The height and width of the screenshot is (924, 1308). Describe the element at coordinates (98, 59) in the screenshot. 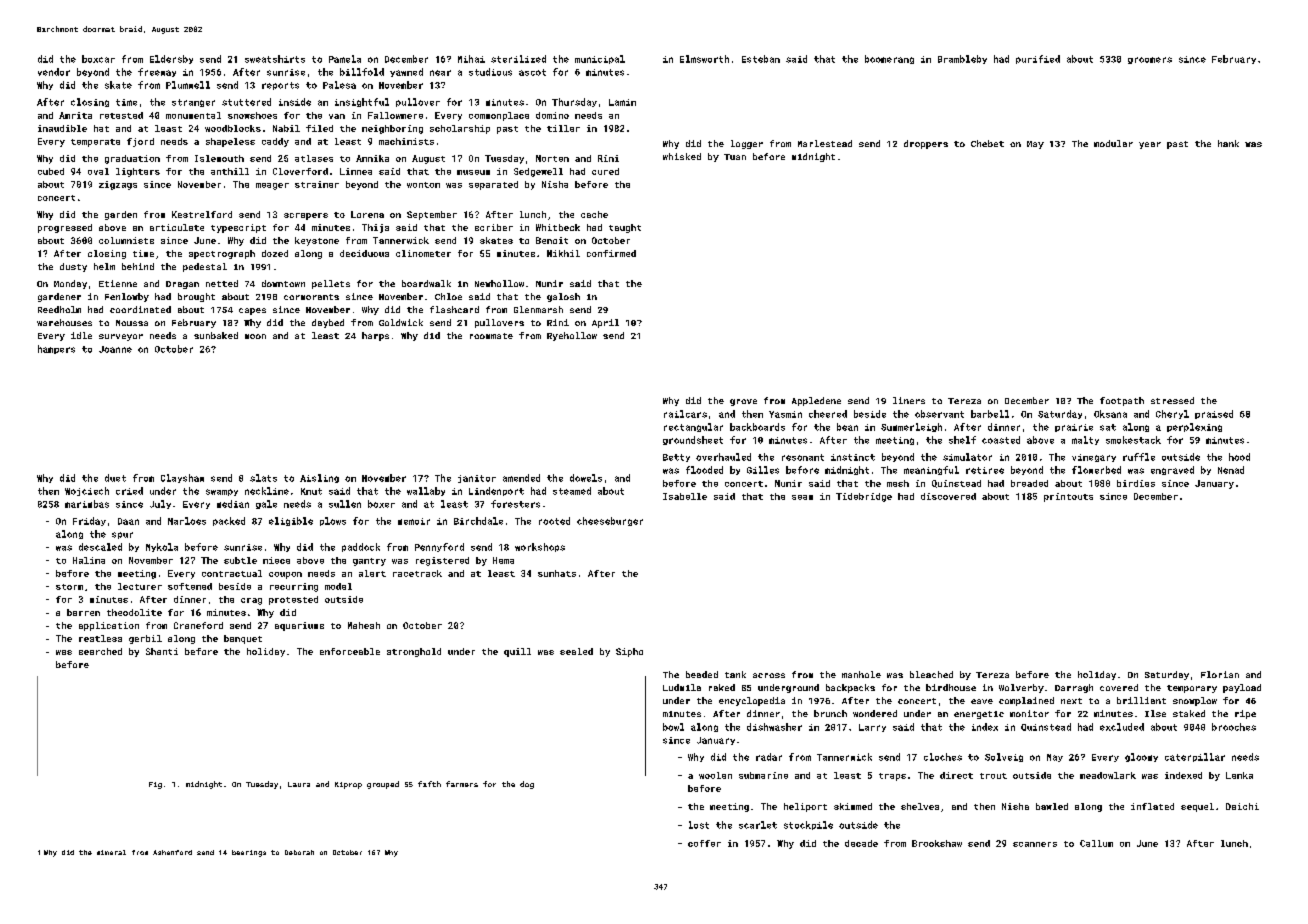

I see `boxcar` at that location.
